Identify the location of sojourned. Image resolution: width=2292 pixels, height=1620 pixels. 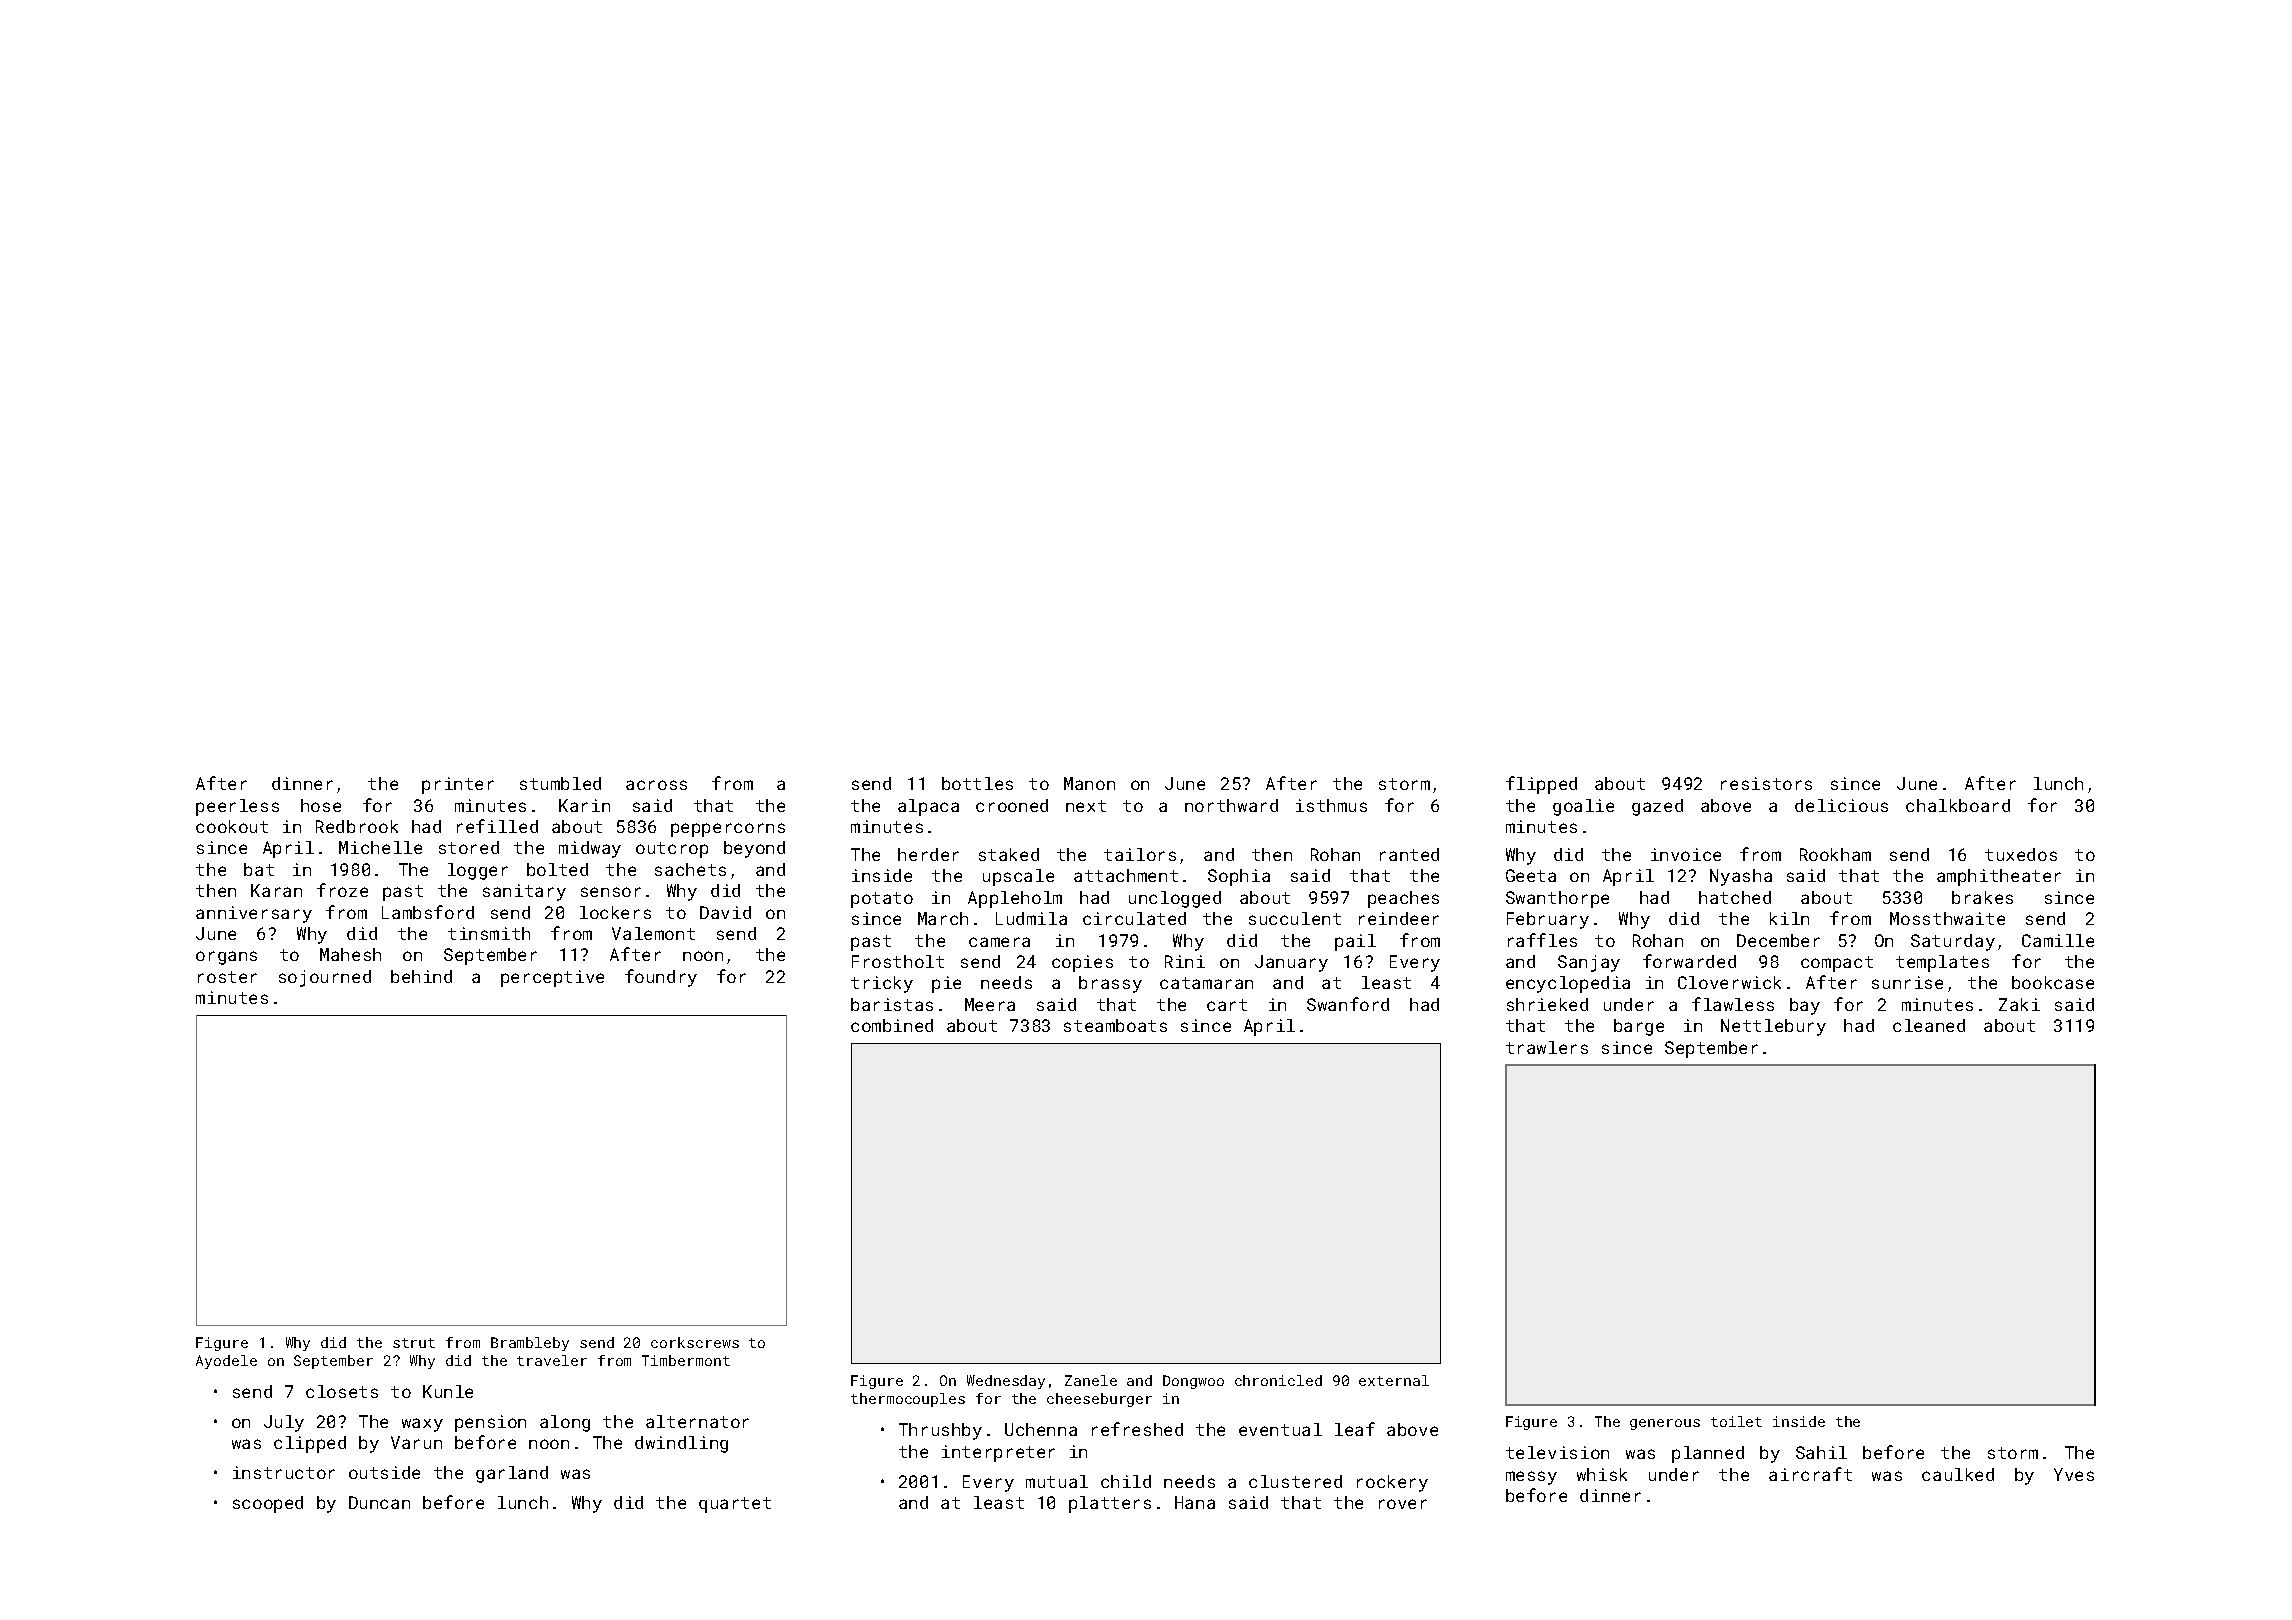
(325, 978).
